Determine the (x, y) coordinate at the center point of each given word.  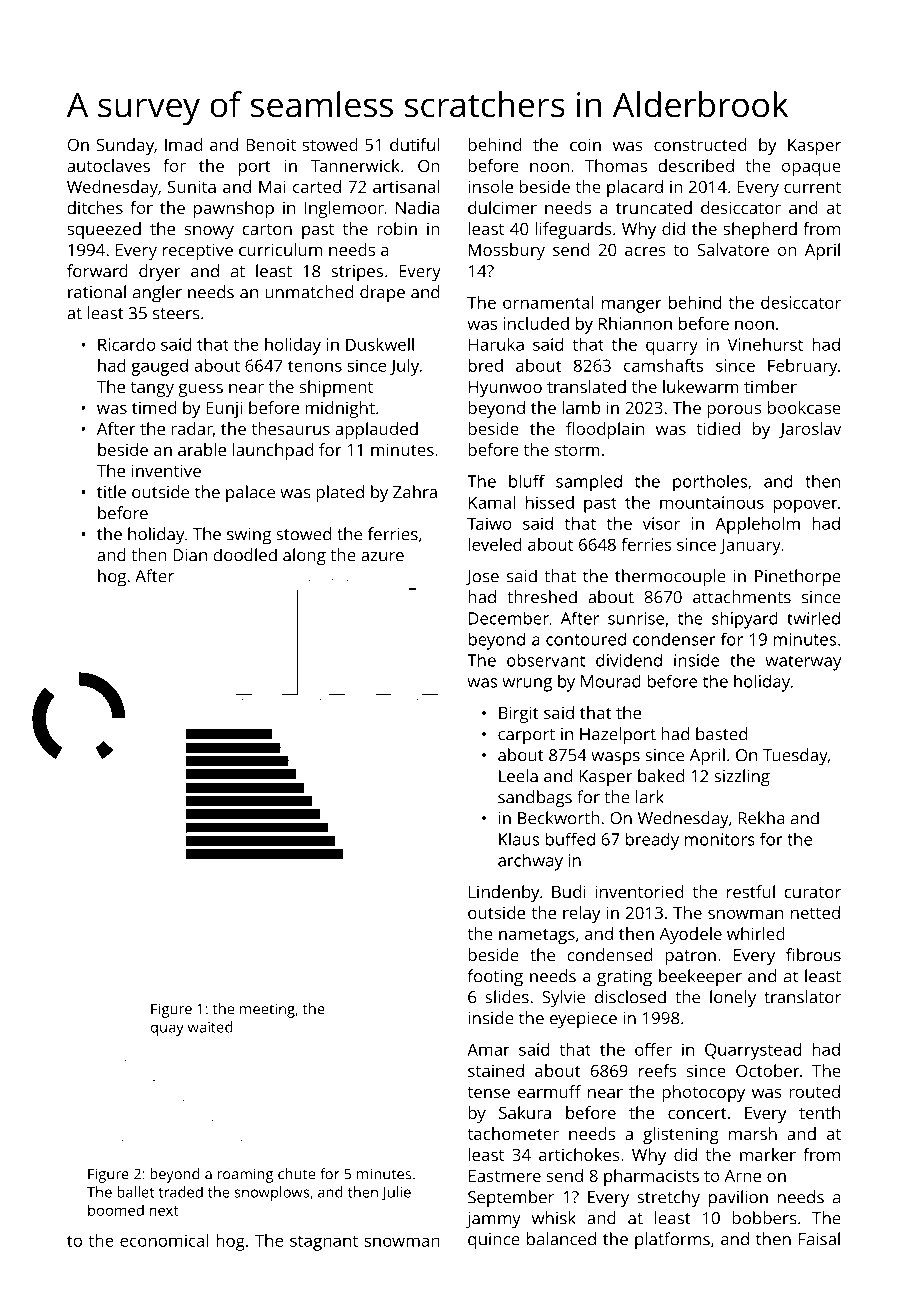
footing (495, 978)
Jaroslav (810, 430)
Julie (396, 1193)
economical (164, 1240)
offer (653, 1049)
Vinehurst (765, 344)
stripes (357, 273)
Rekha (761, 818)
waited (210, 1027)
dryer (160, 273)
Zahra (415, 492)
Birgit (519, 714)
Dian (190, 555)
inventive (166, 470)
